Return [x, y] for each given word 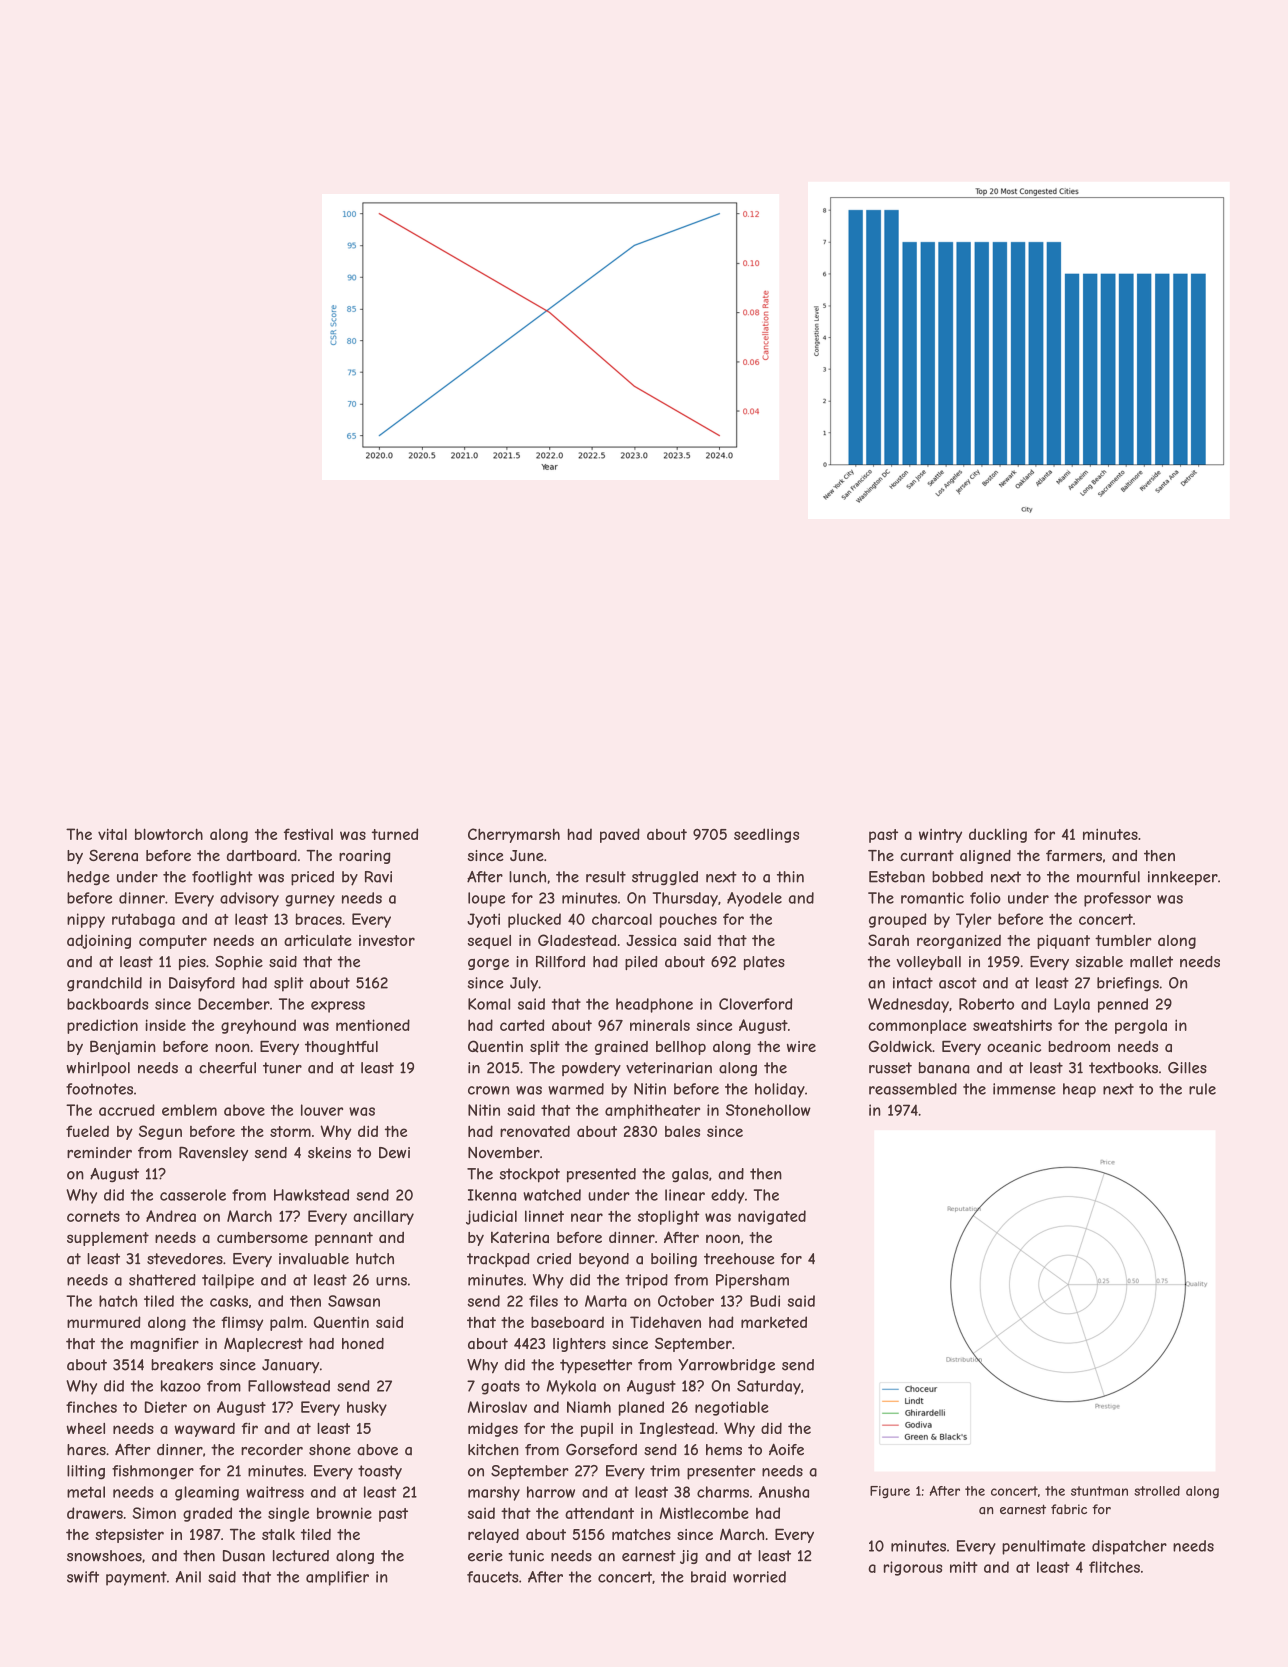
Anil [188, 1577]
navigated [772, 1217]
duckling [998, 835]
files [543, 1301]
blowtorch [169, 834]
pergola [1141, 1026]
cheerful [227, 1068]
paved [620, 835]
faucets [493, 1577]
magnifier [165, 1345]
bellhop [681, 1048]
